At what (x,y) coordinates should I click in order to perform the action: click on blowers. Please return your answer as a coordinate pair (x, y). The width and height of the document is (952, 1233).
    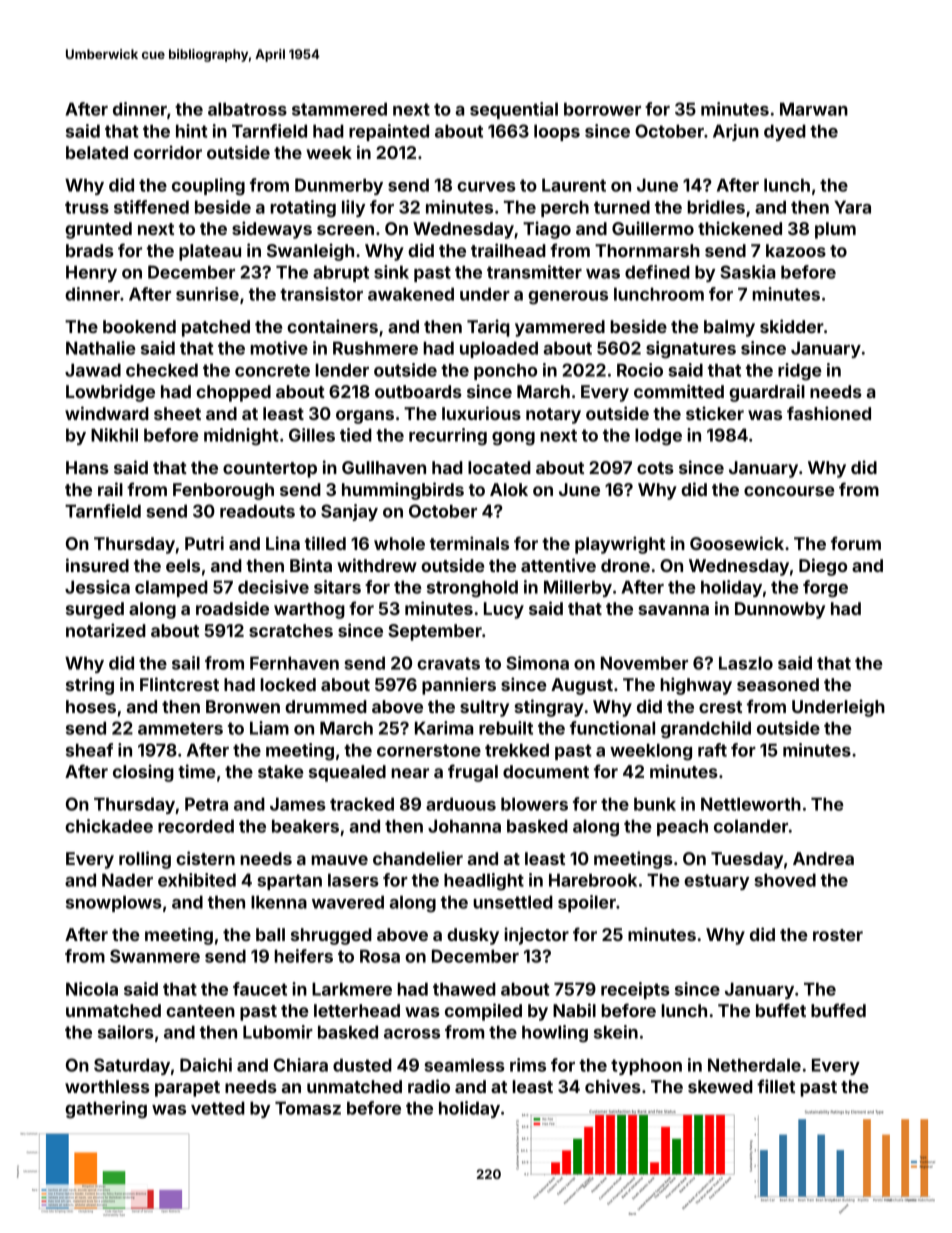
    Looking at the image, I should click on (534, 804).
